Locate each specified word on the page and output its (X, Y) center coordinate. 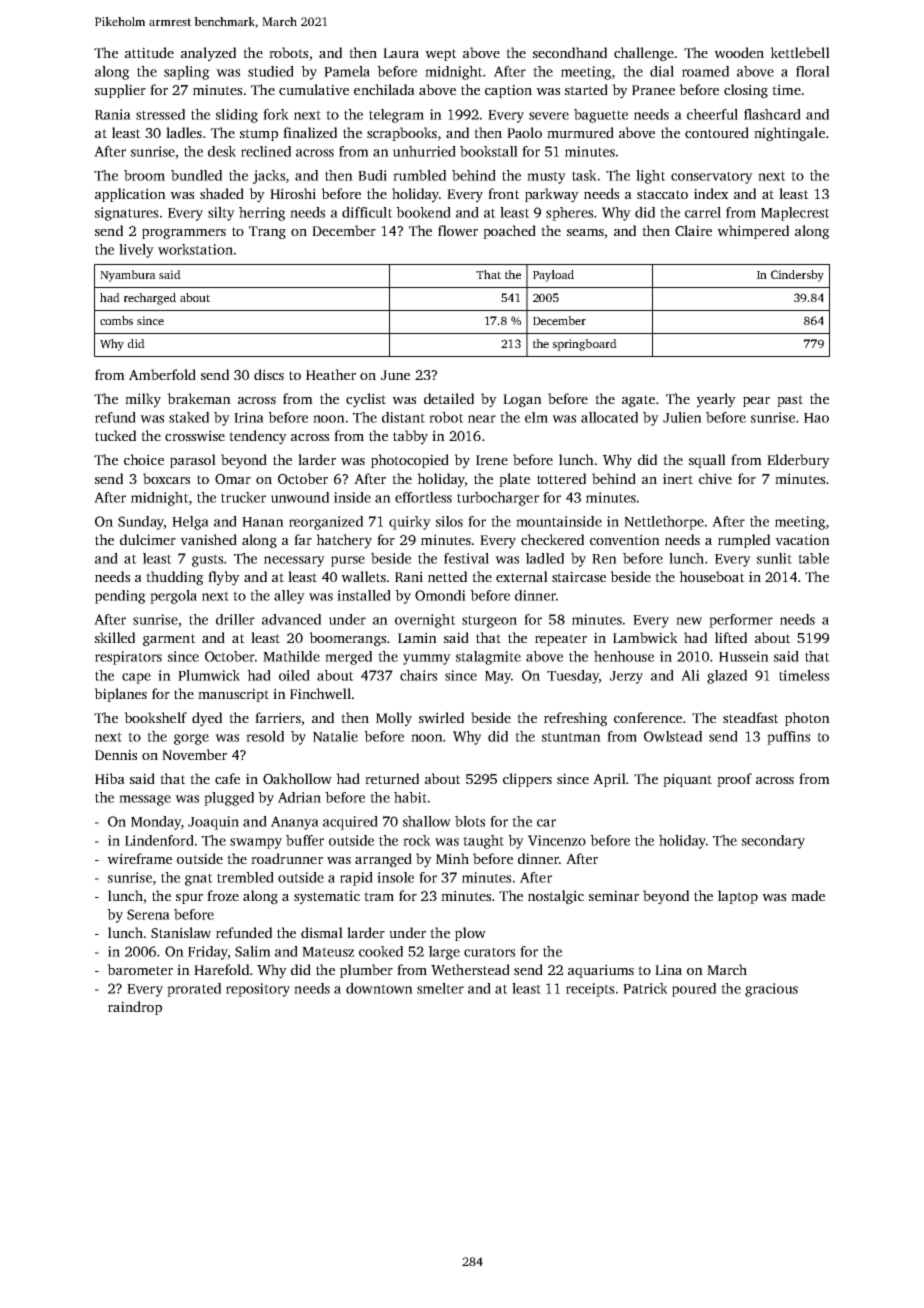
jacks (269, 177)
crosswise (195, 435)
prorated (194, 990)
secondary (773, 842)
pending (120, 597)
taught (483, 842)
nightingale (789, 134)
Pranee (653, 90)
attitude (149, 52)
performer (741, 621)
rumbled (419, 175)
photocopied (410, 461)
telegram (396, 116)
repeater (561, 640)
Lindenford (159, 840)
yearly (716, 400)
